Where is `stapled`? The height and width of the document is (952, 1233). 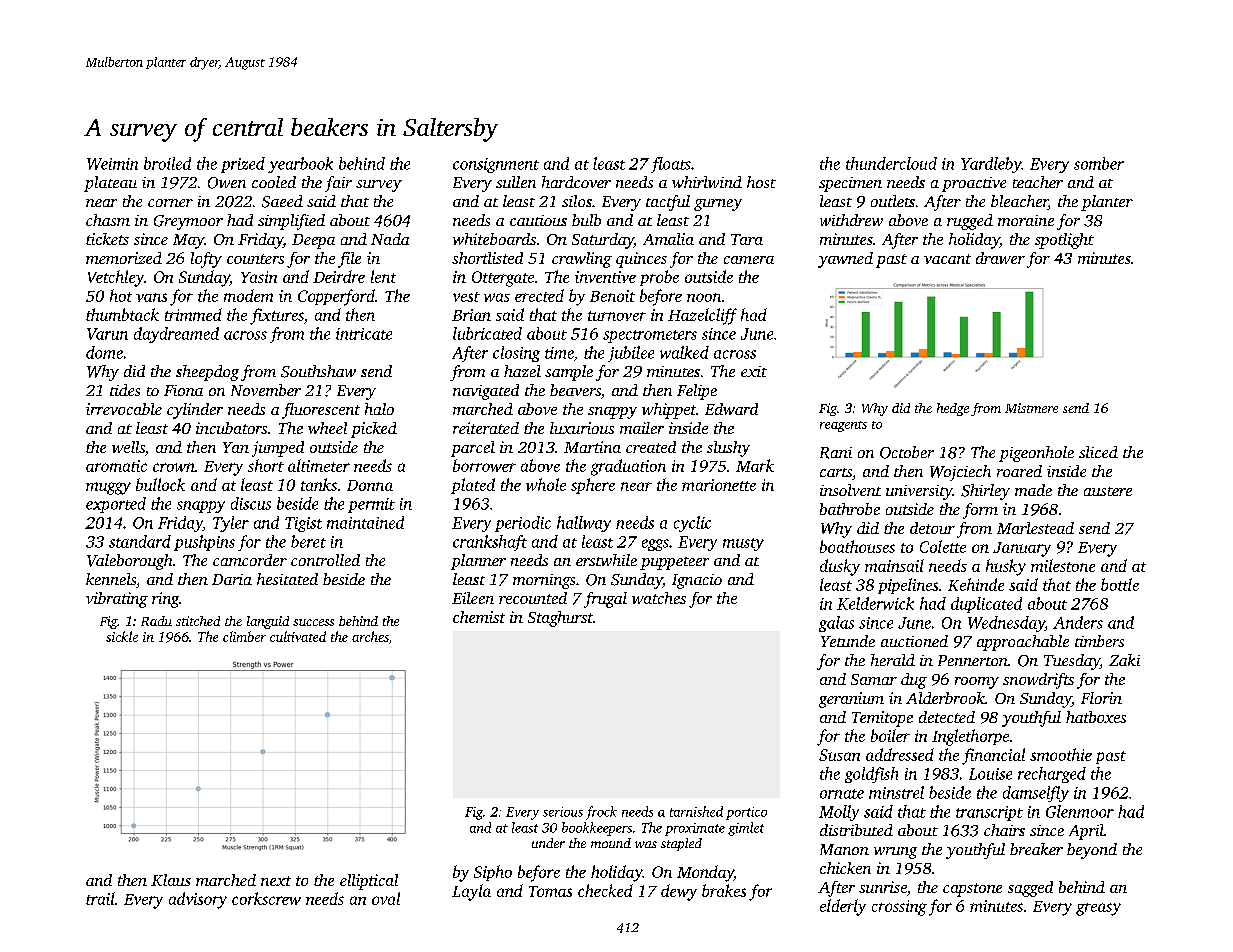
stapled is located at coordinates (681, 844).
